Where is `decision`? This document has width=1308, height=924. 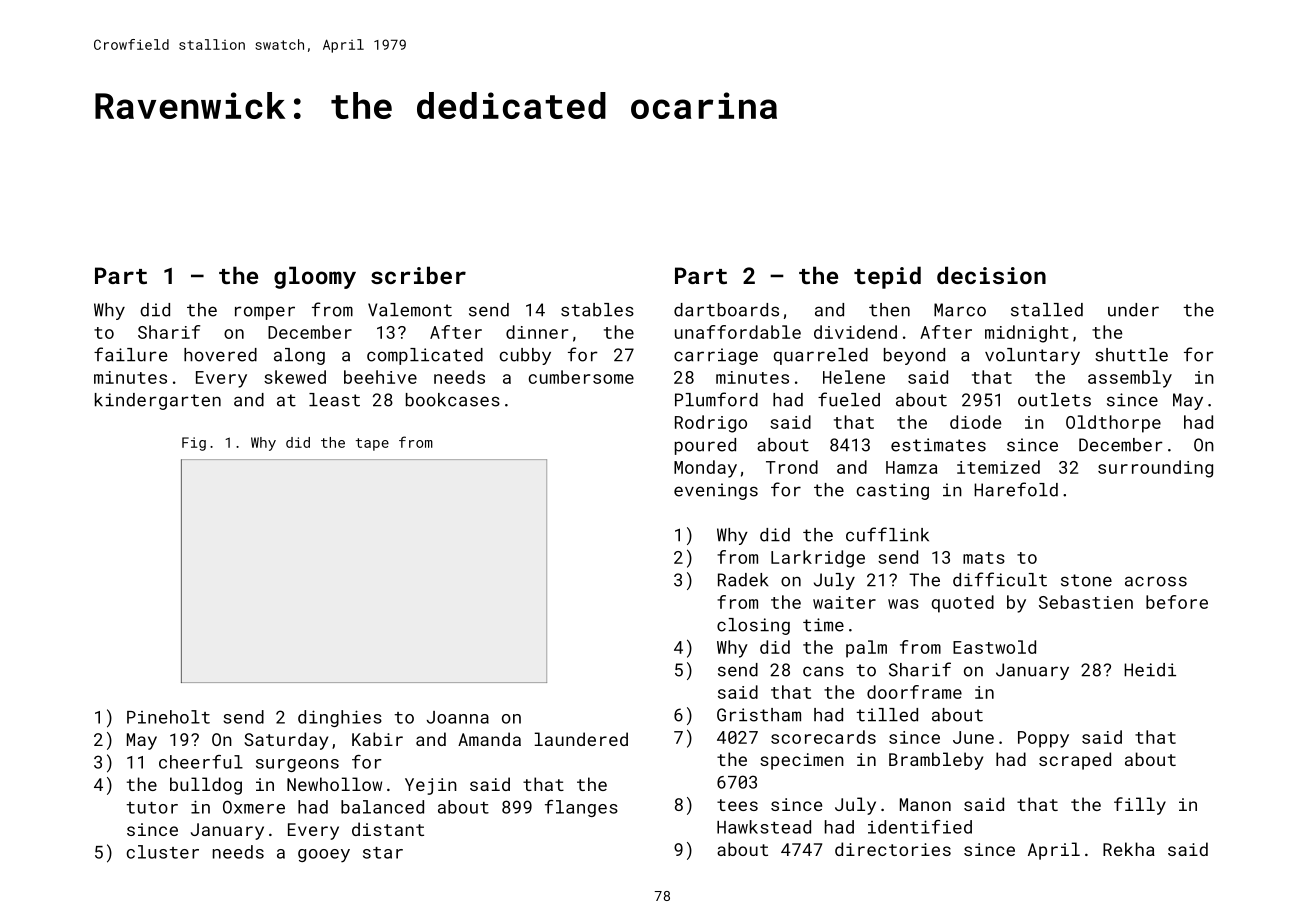
decision is located at coordinates (991, 275).
